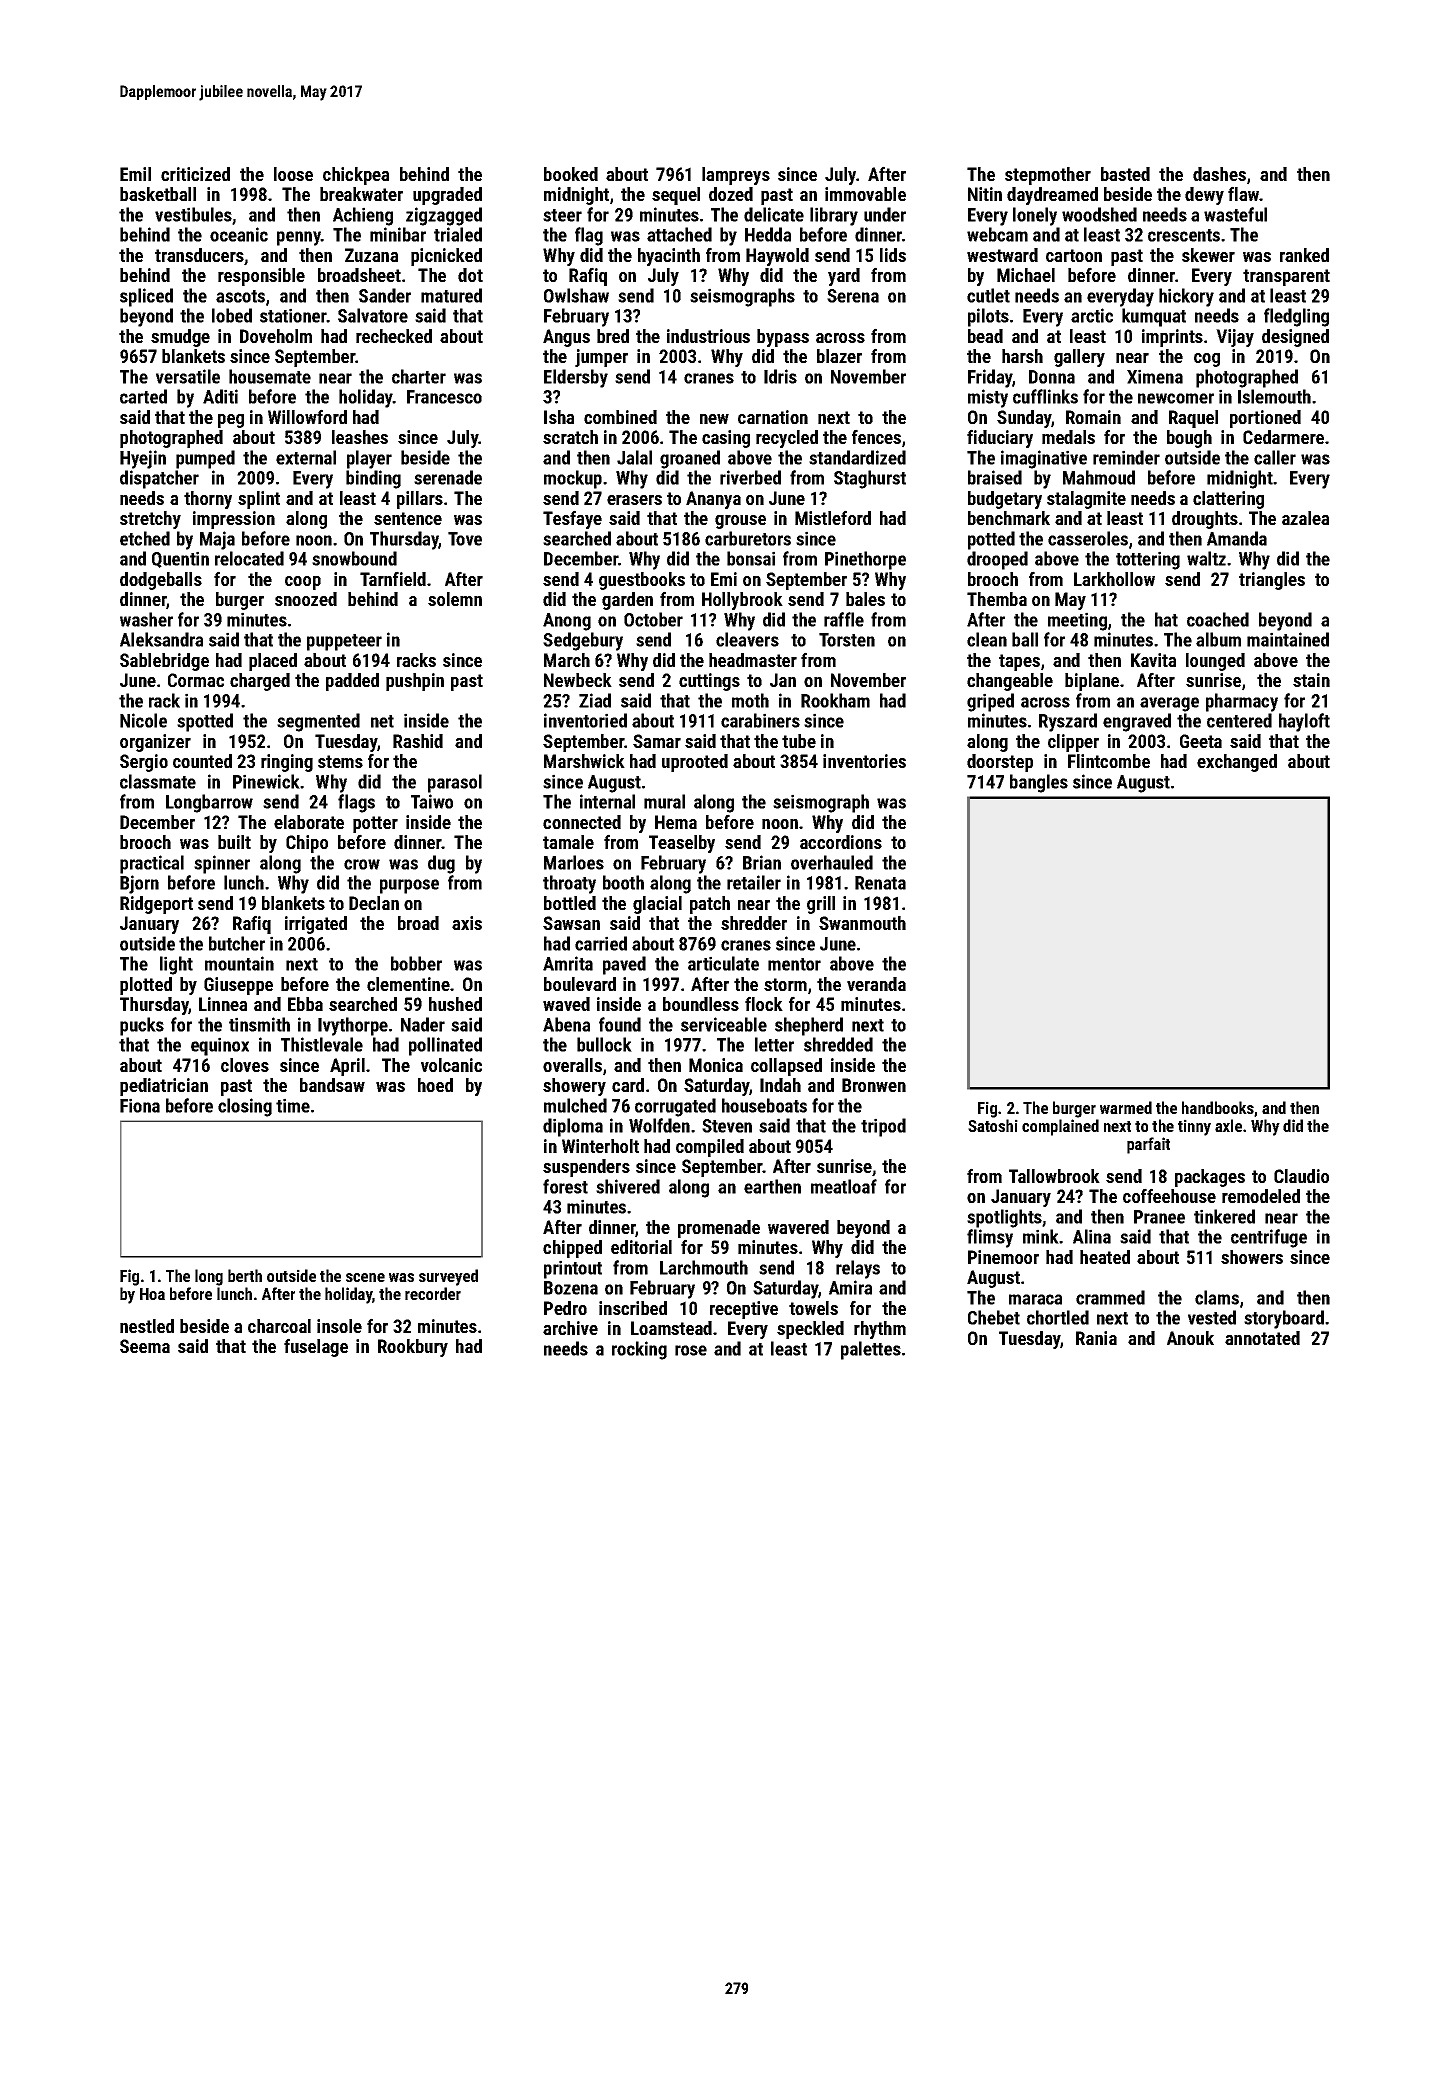 The height and width of the image is (2100, 1450). Describe the element at coordinates (624, 965) in the image. I see `paved` at that location.
